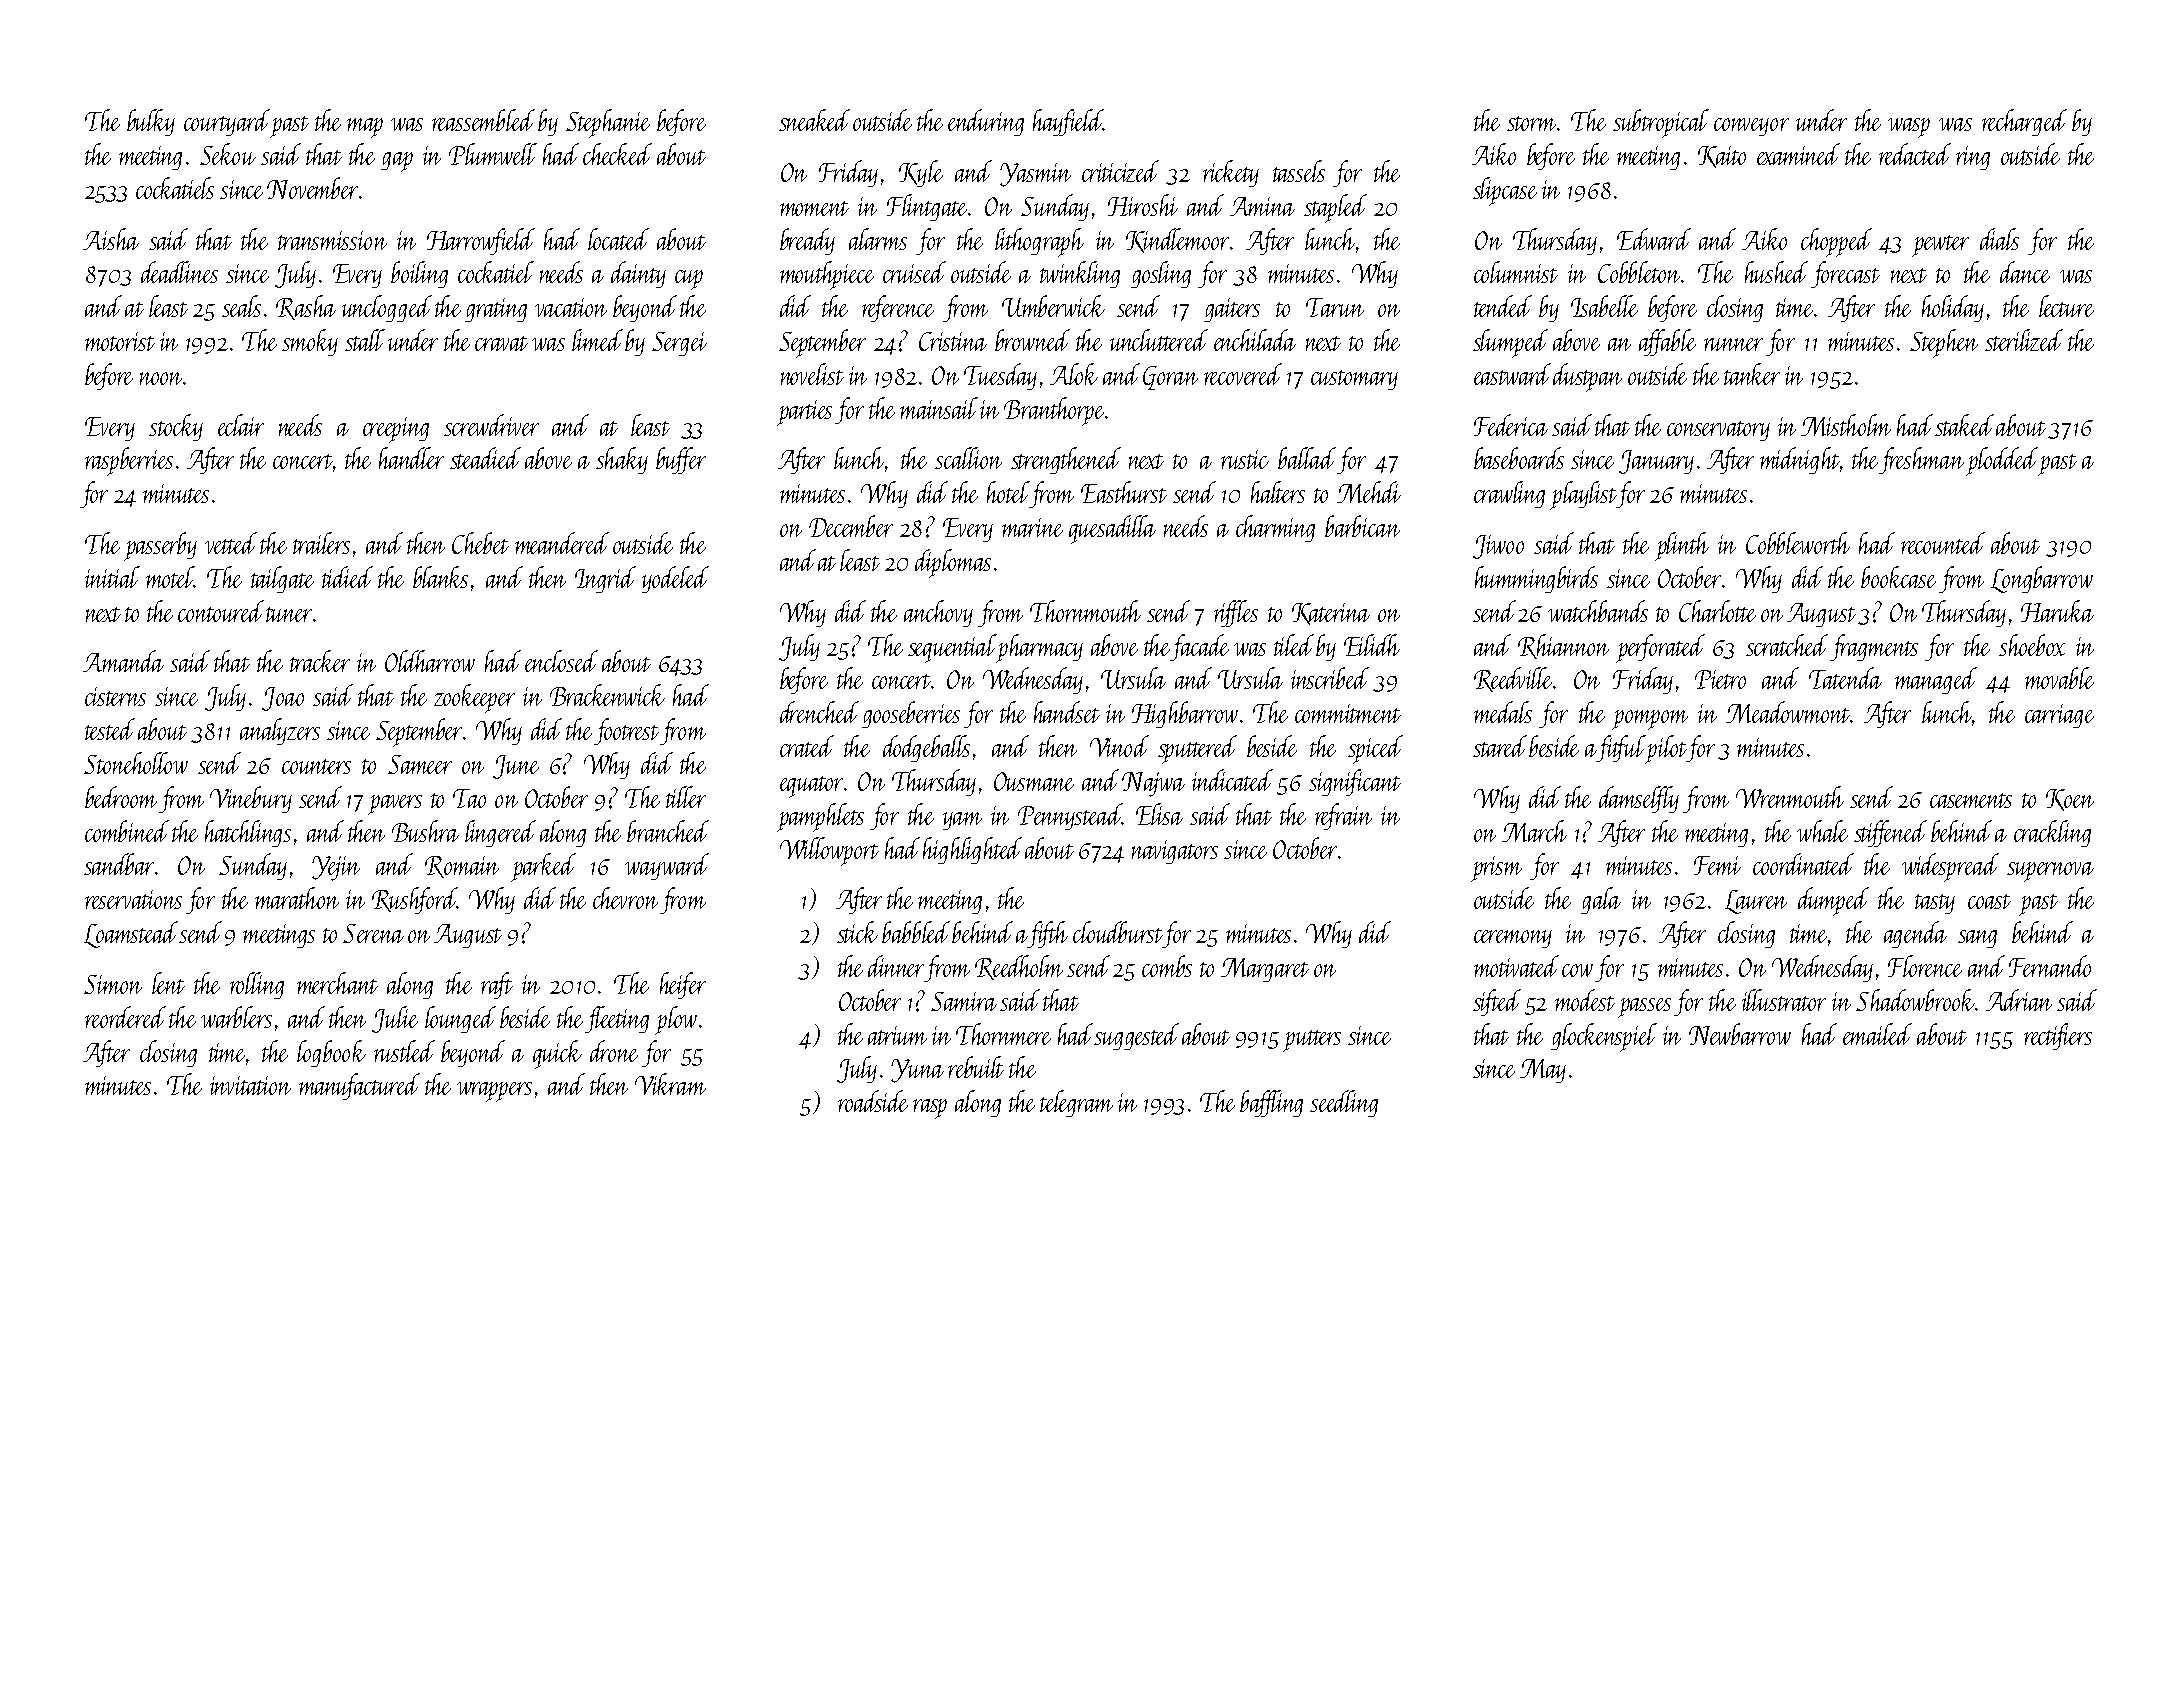 The height and width of the page is (1683, 2178). I want to click on subtropical, so click(1661, 123).
